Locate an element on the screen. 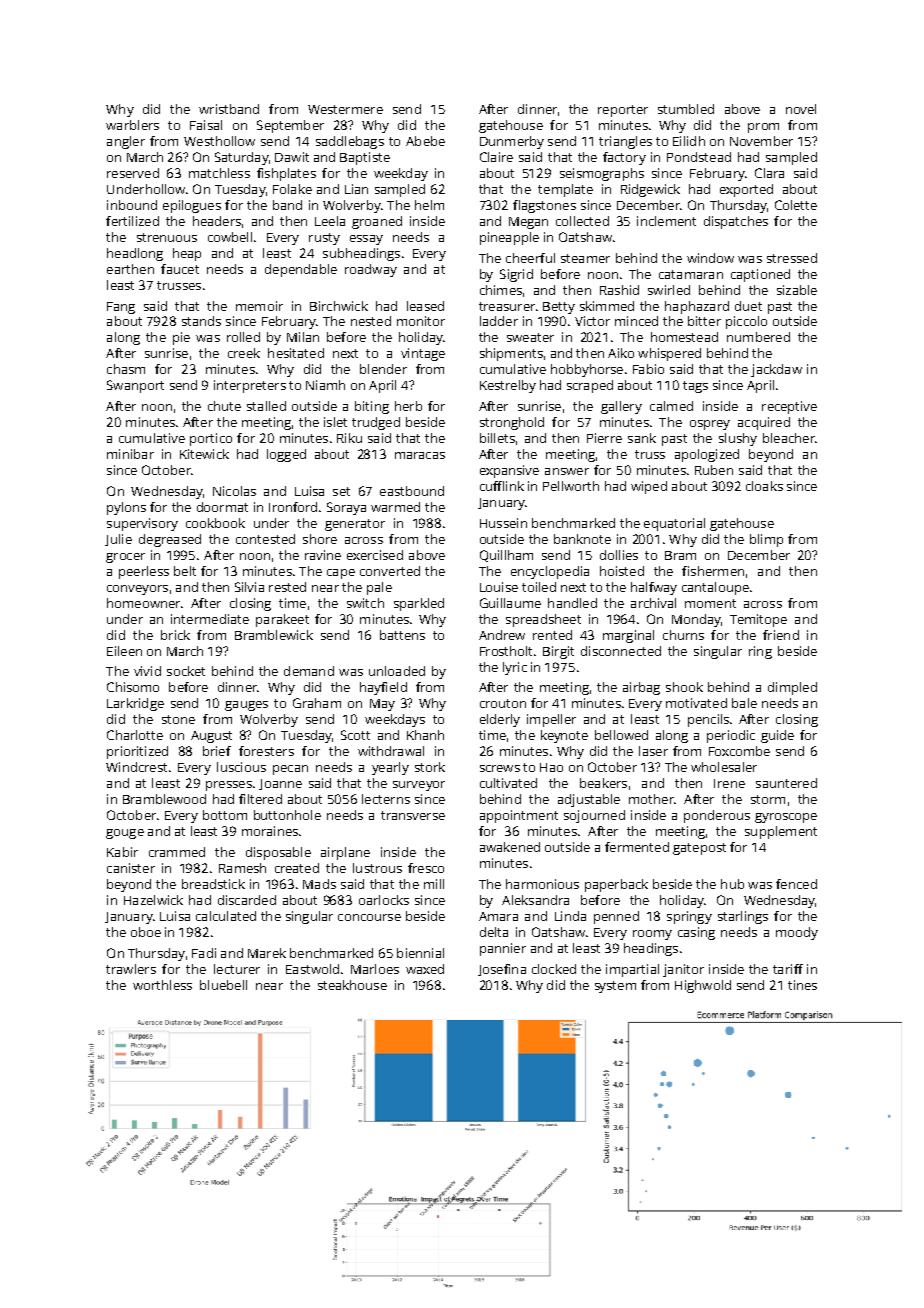 This screenshot has height=1308, width=924. warblers is located at coordinates (132, 125).
